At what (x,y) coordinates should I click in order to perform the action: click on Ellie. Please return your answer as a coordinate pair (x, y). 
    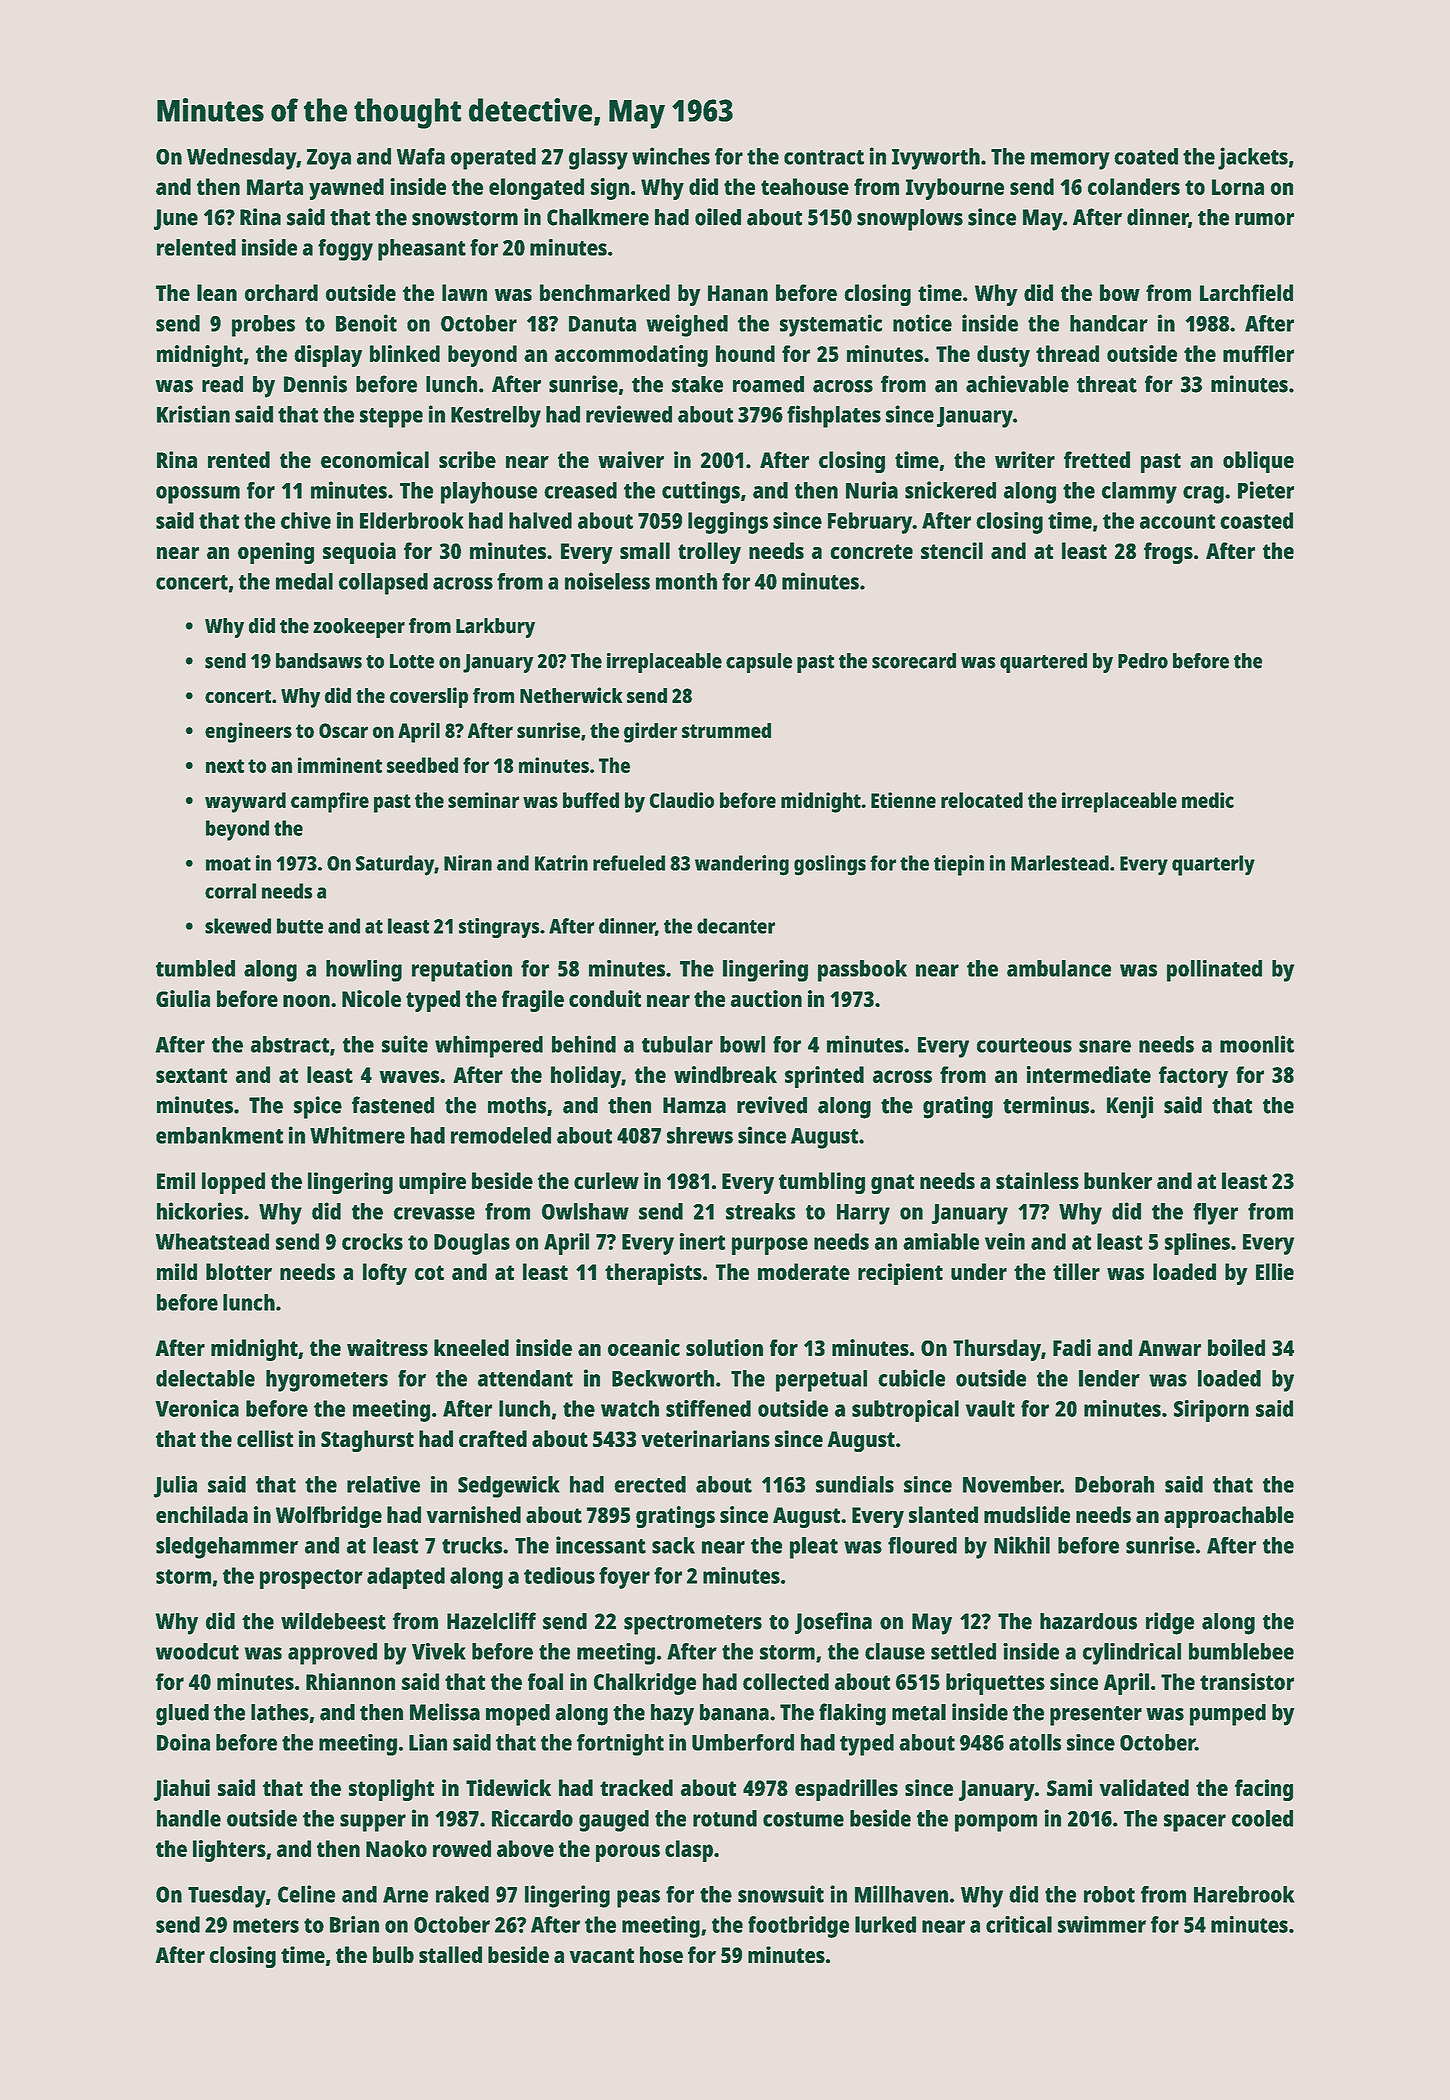
    Looking at the image, I should click on (1275, 1271).
